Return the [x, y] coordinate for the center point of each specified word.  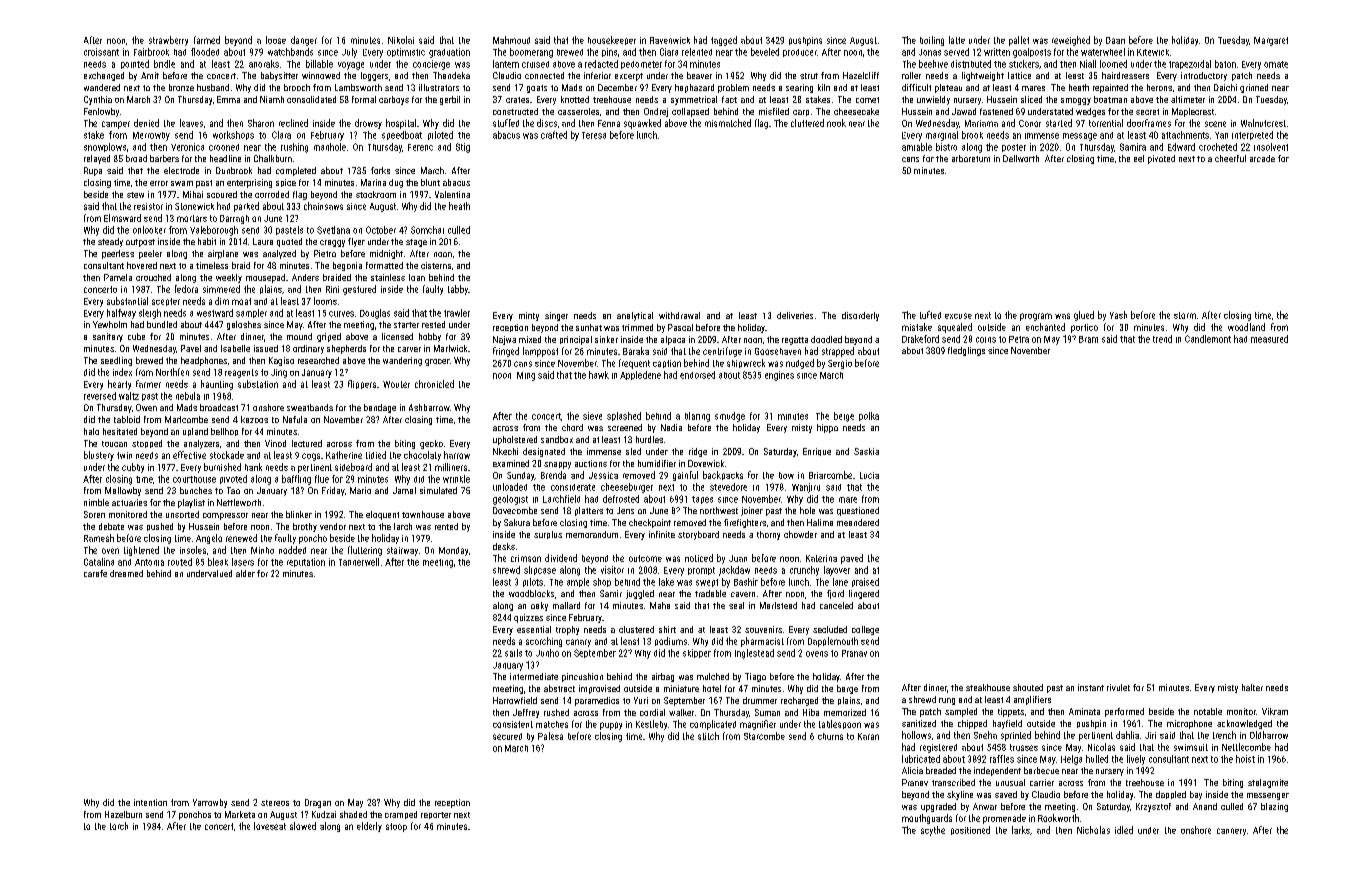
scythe [933, 831]
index [122, 372]
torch [119, 826]
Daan [1115, 40]
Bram [1088, 339]
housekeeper [612, 40]
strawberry [168, 41]
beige [844, 417]
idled [1124, 830]
